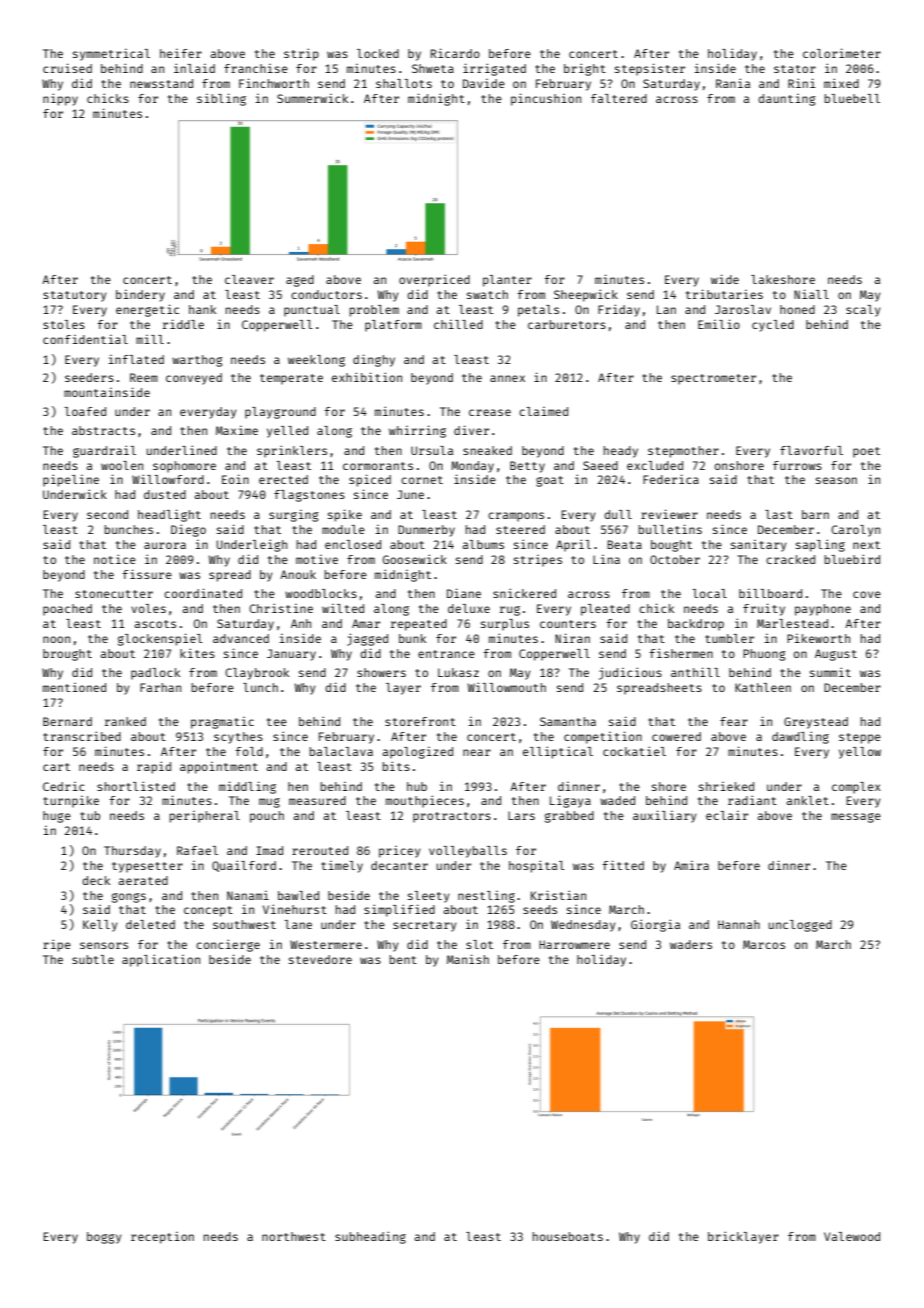 This screenshot has width=924, height=1308. What do you see at coordinates (237, 430) in the screenshot?
I see `Maxime` at bounding box center [237, 430].
